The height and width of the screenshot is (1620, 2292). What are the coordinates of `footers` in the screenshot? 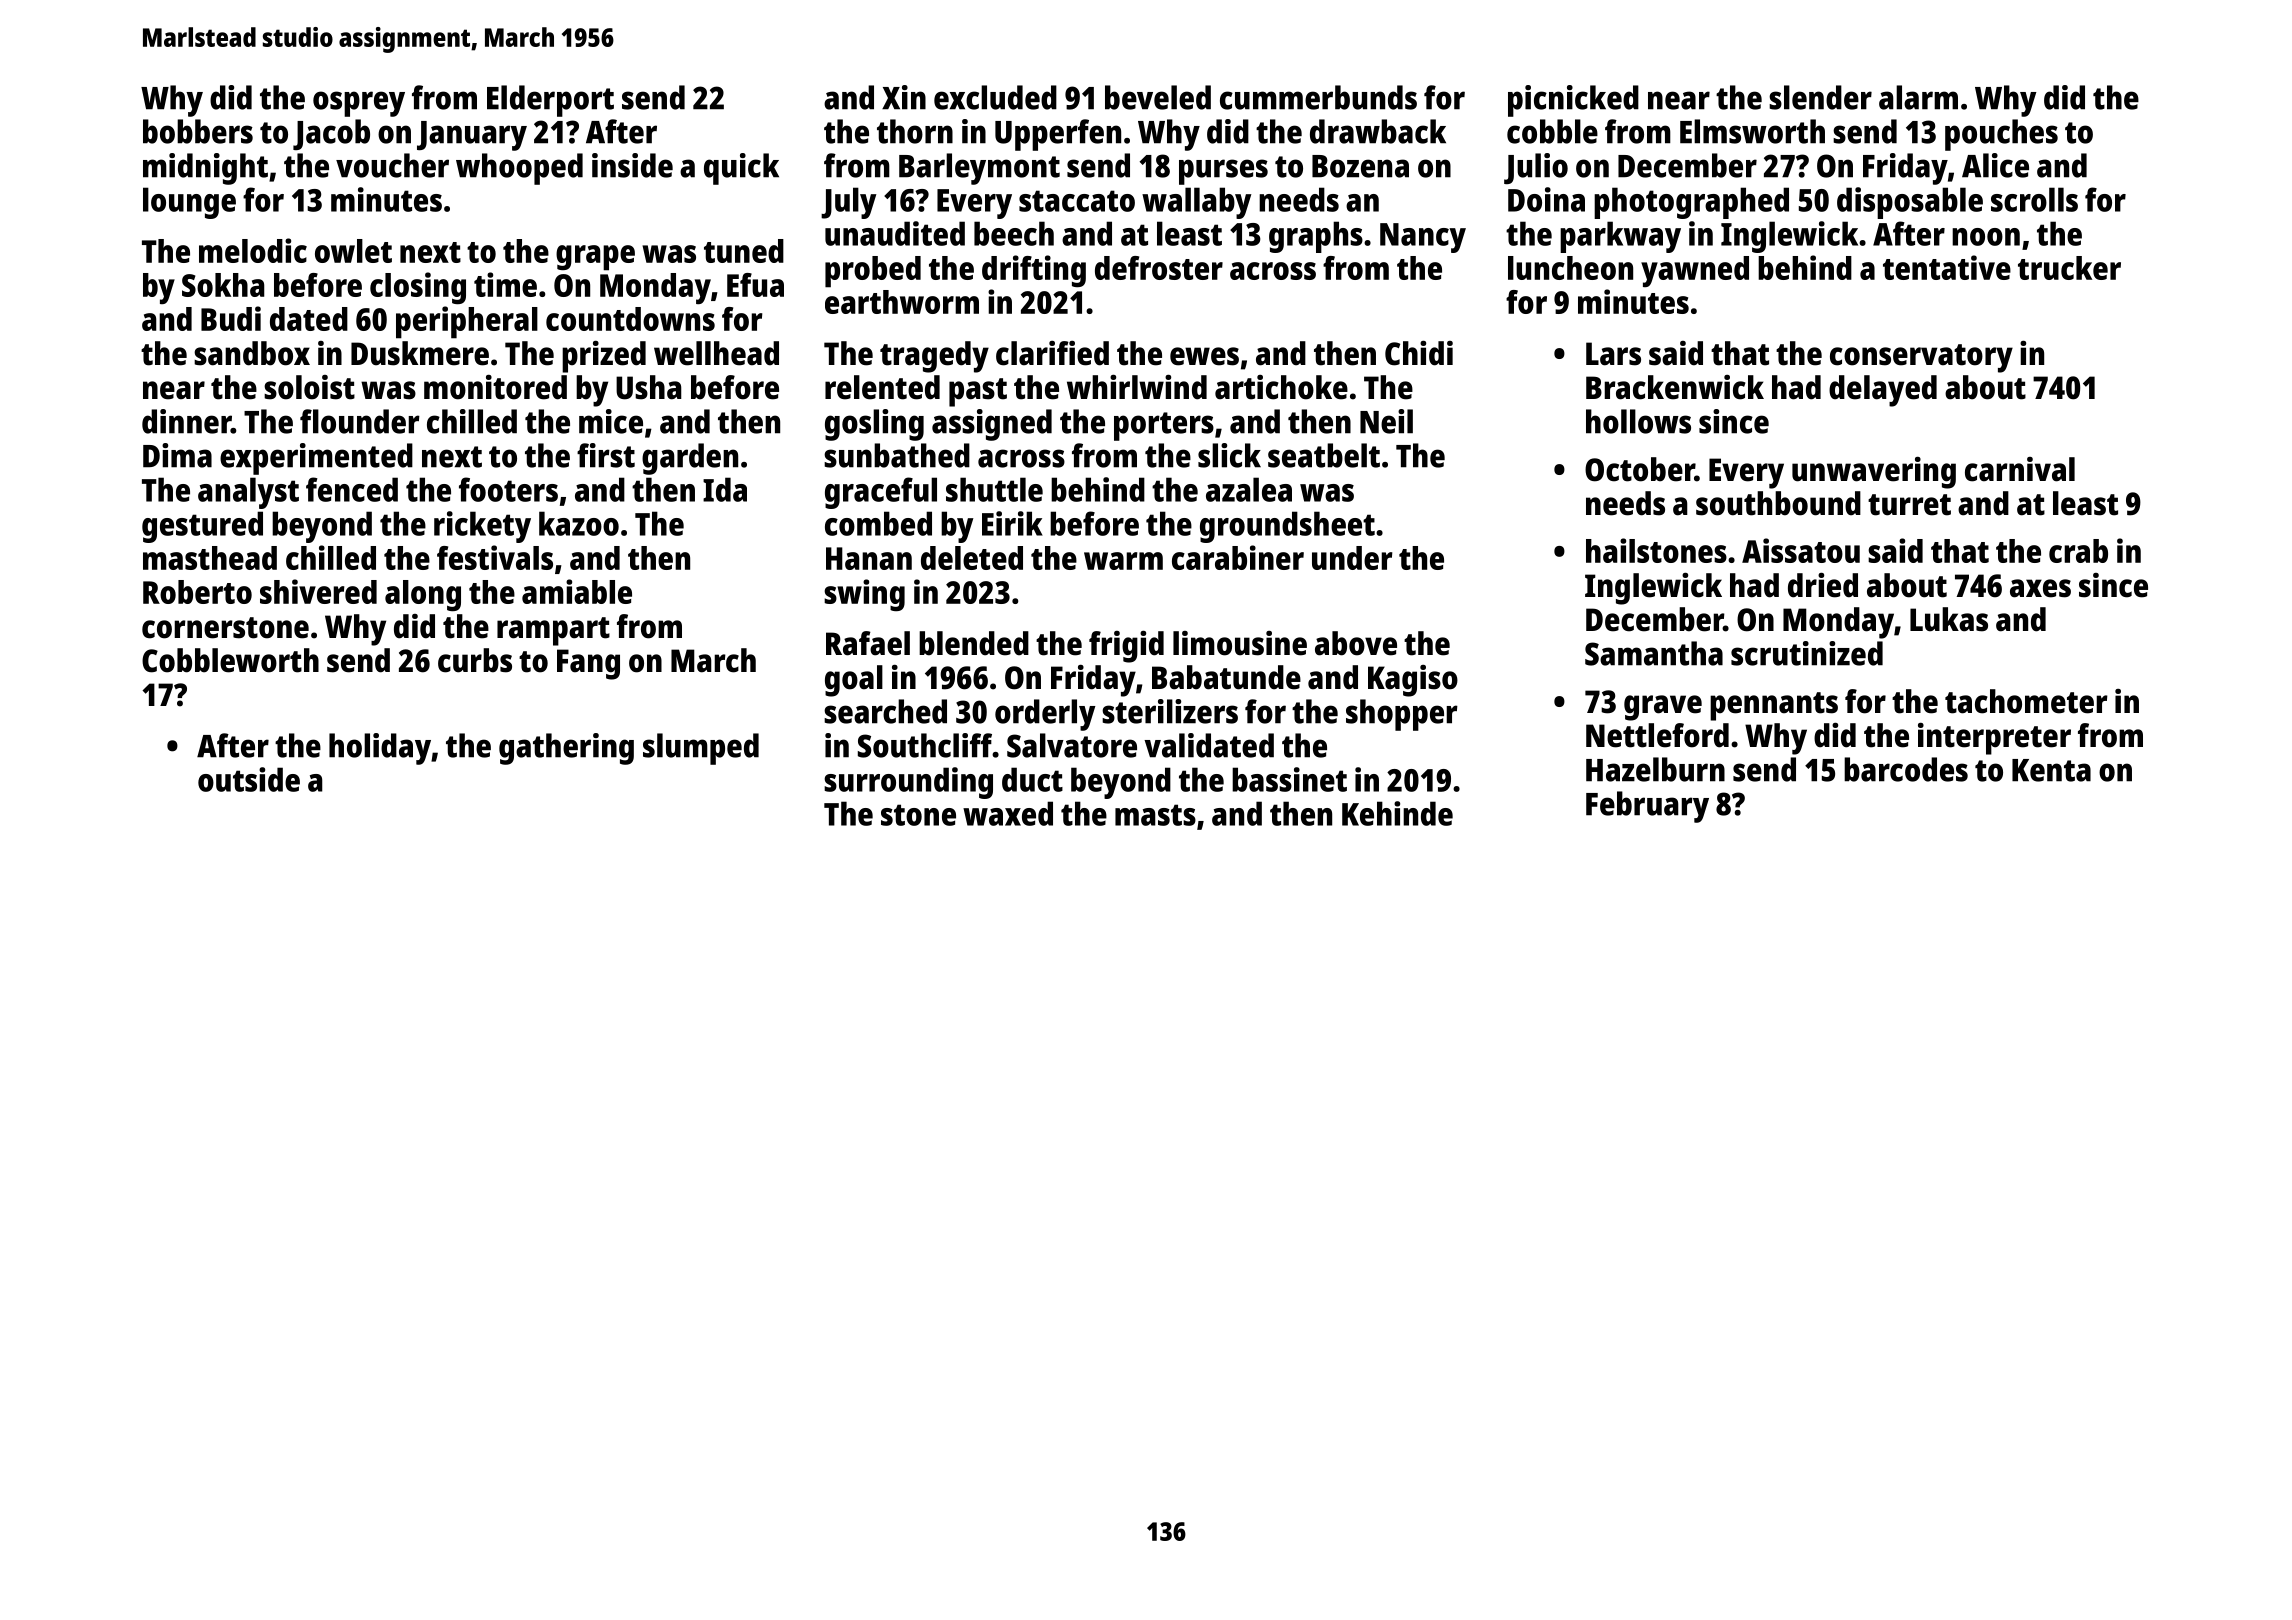 It's located at (508, 489).
